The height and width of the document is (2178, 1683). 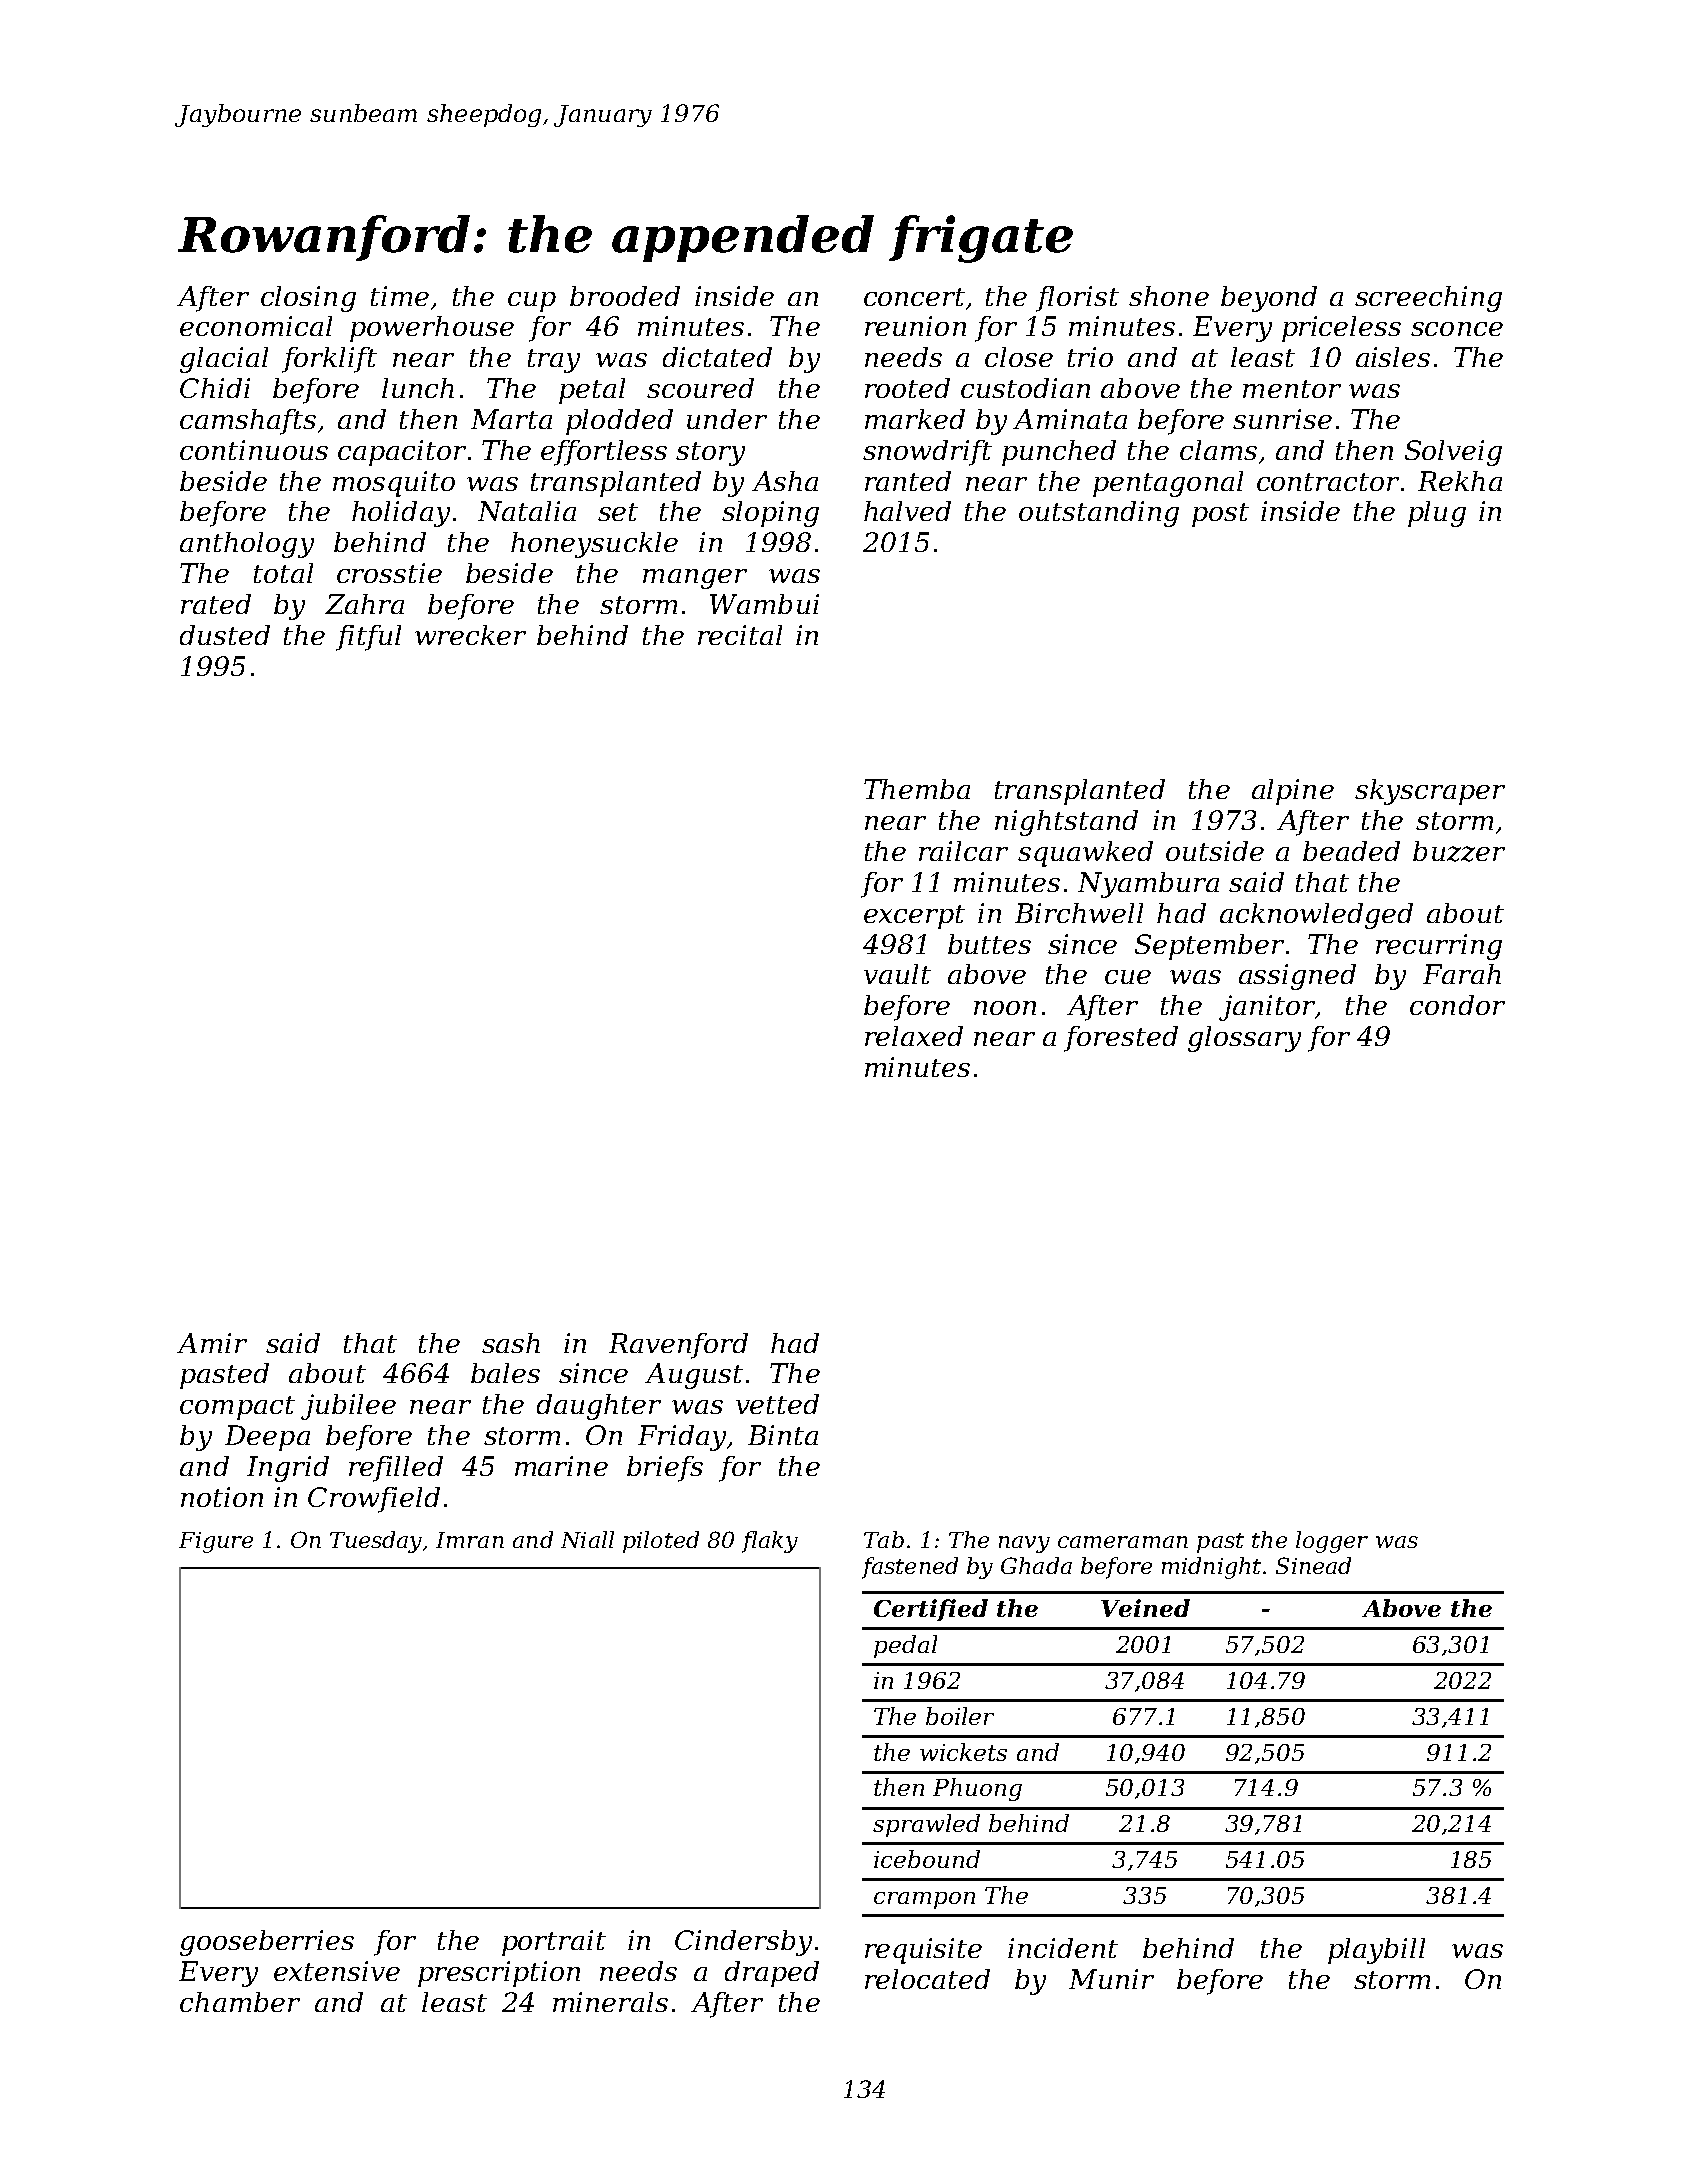 What do you see at coordinates (897, 974) in the document?
I see `vault` at bounding box center [897, 974].
